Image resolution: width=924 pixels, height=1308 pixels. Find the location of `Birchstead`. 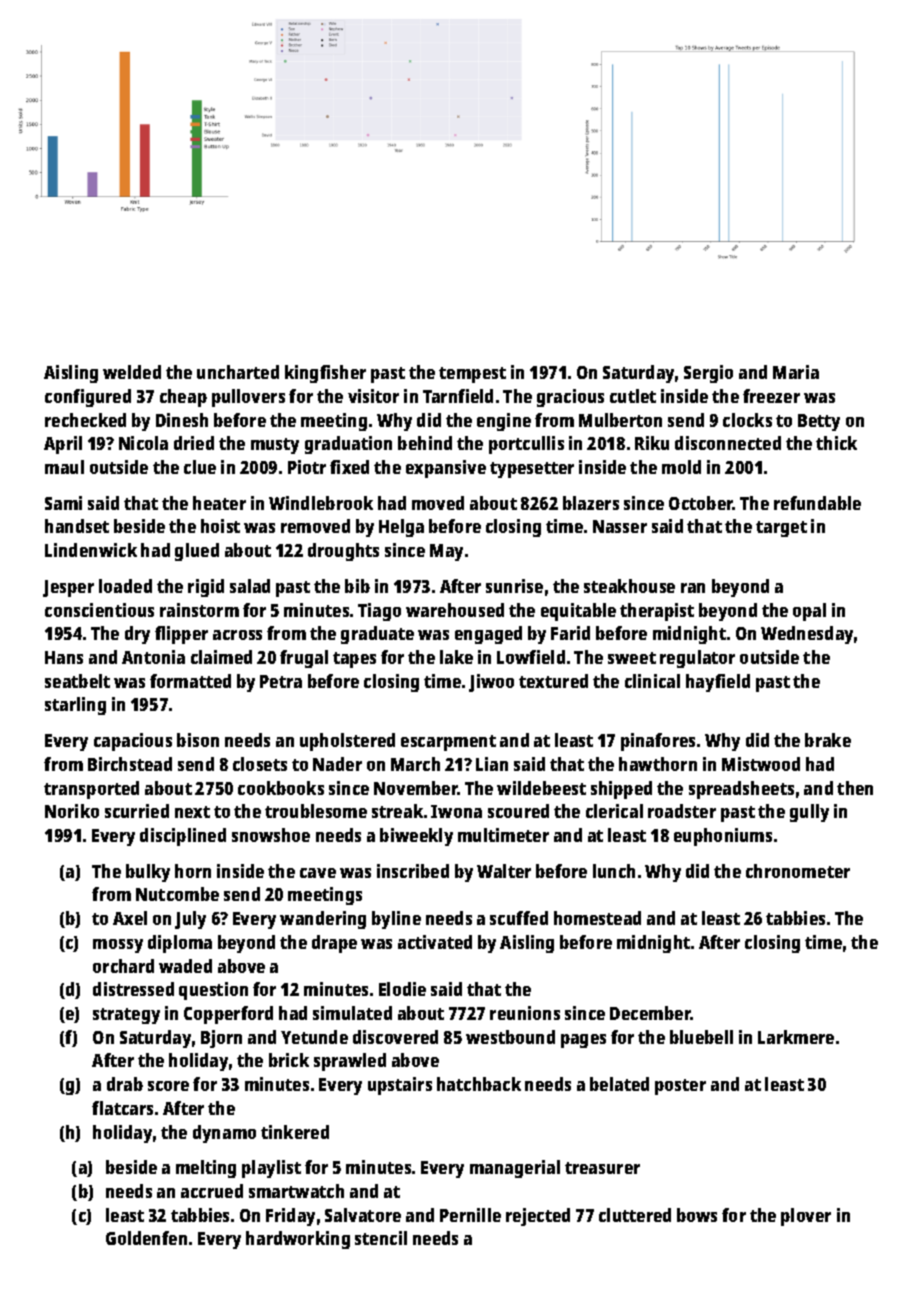

Birchstead is located at coordinates (130, 764).
